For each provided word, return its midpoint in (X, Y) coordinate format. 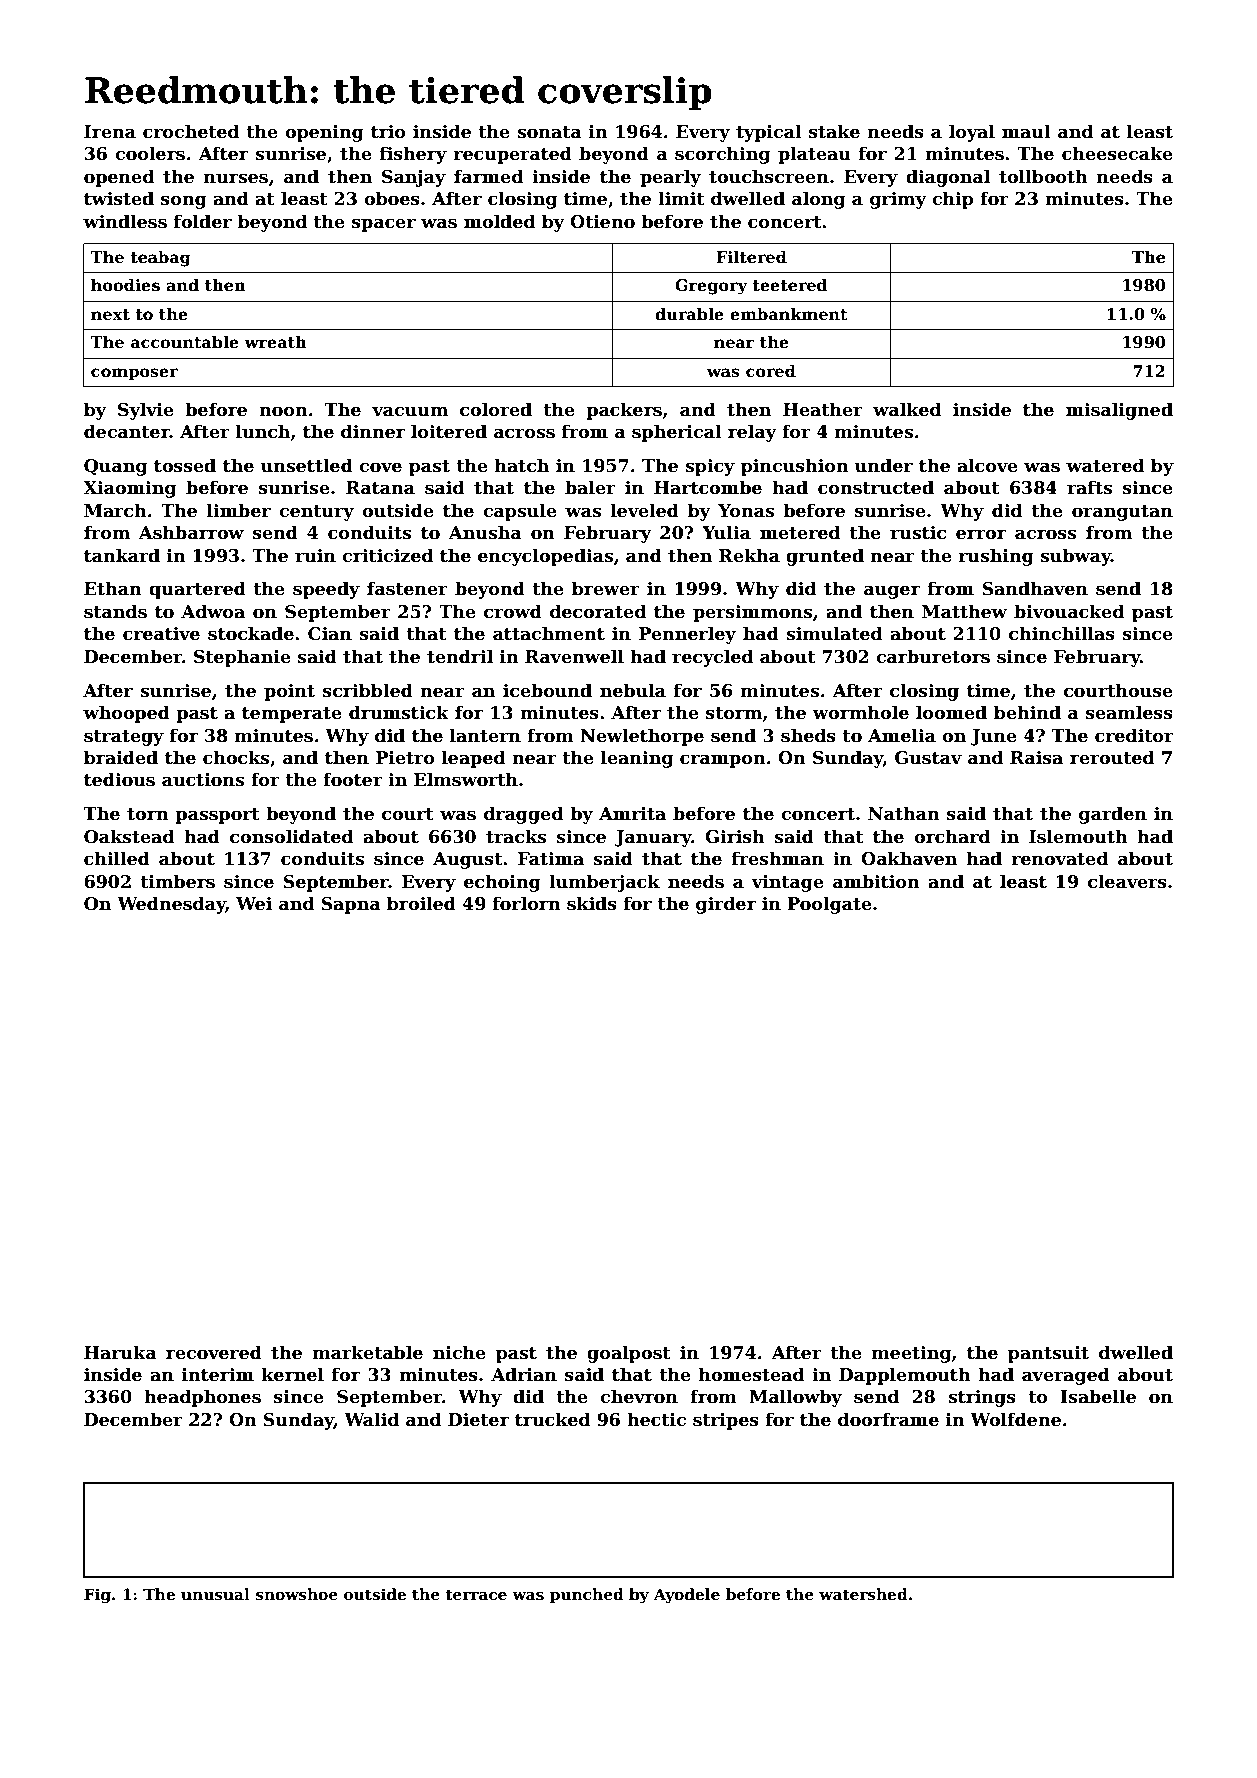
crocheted (191, 131)
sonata (549, 132)
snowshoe (297, 1594)
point (289, 692)
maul (1026, 131)
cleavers (1127, 881)
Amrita (632, 814)
